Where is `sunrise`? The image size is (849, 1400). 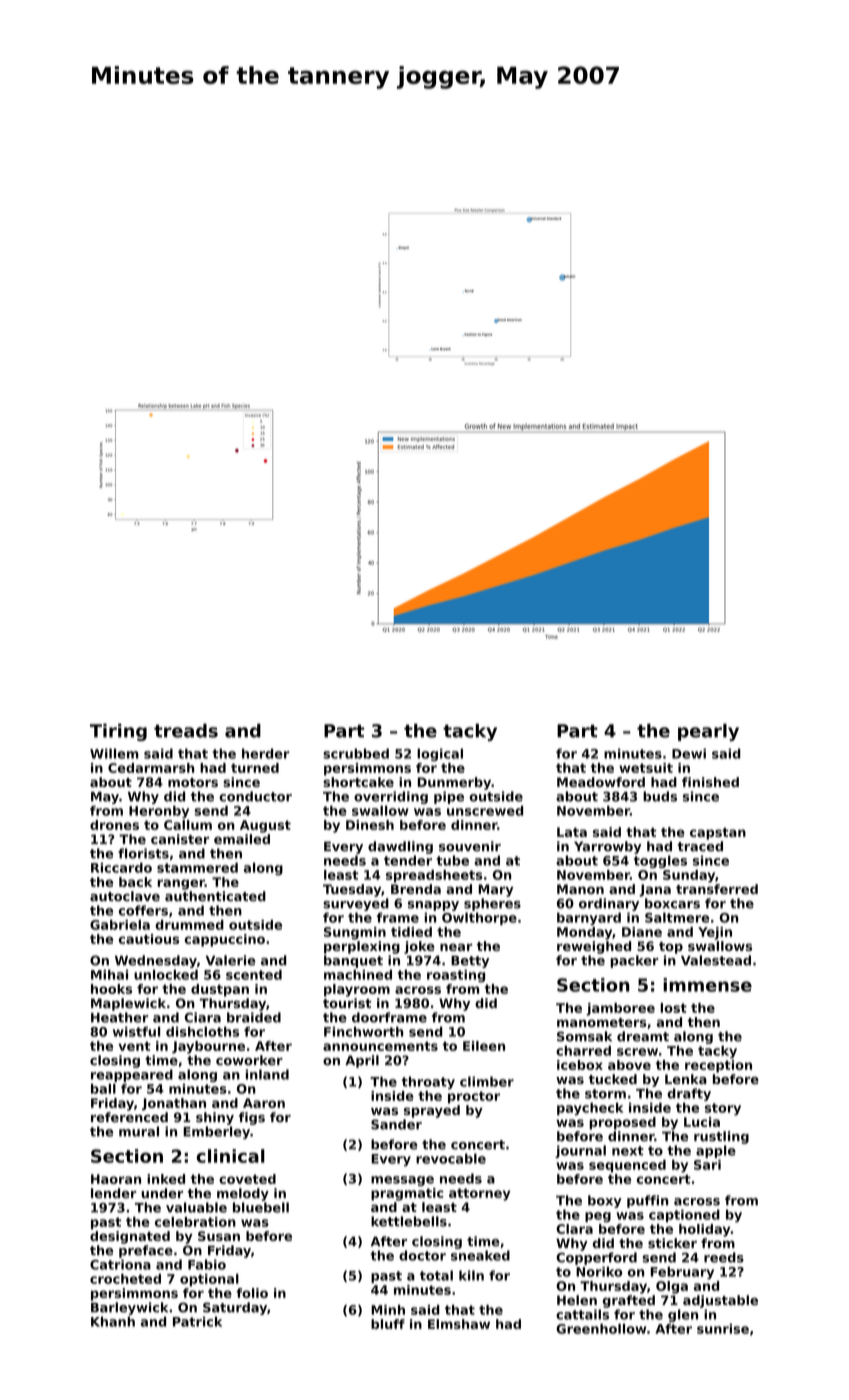 sunrise is located at coordinates (723, 1329).
